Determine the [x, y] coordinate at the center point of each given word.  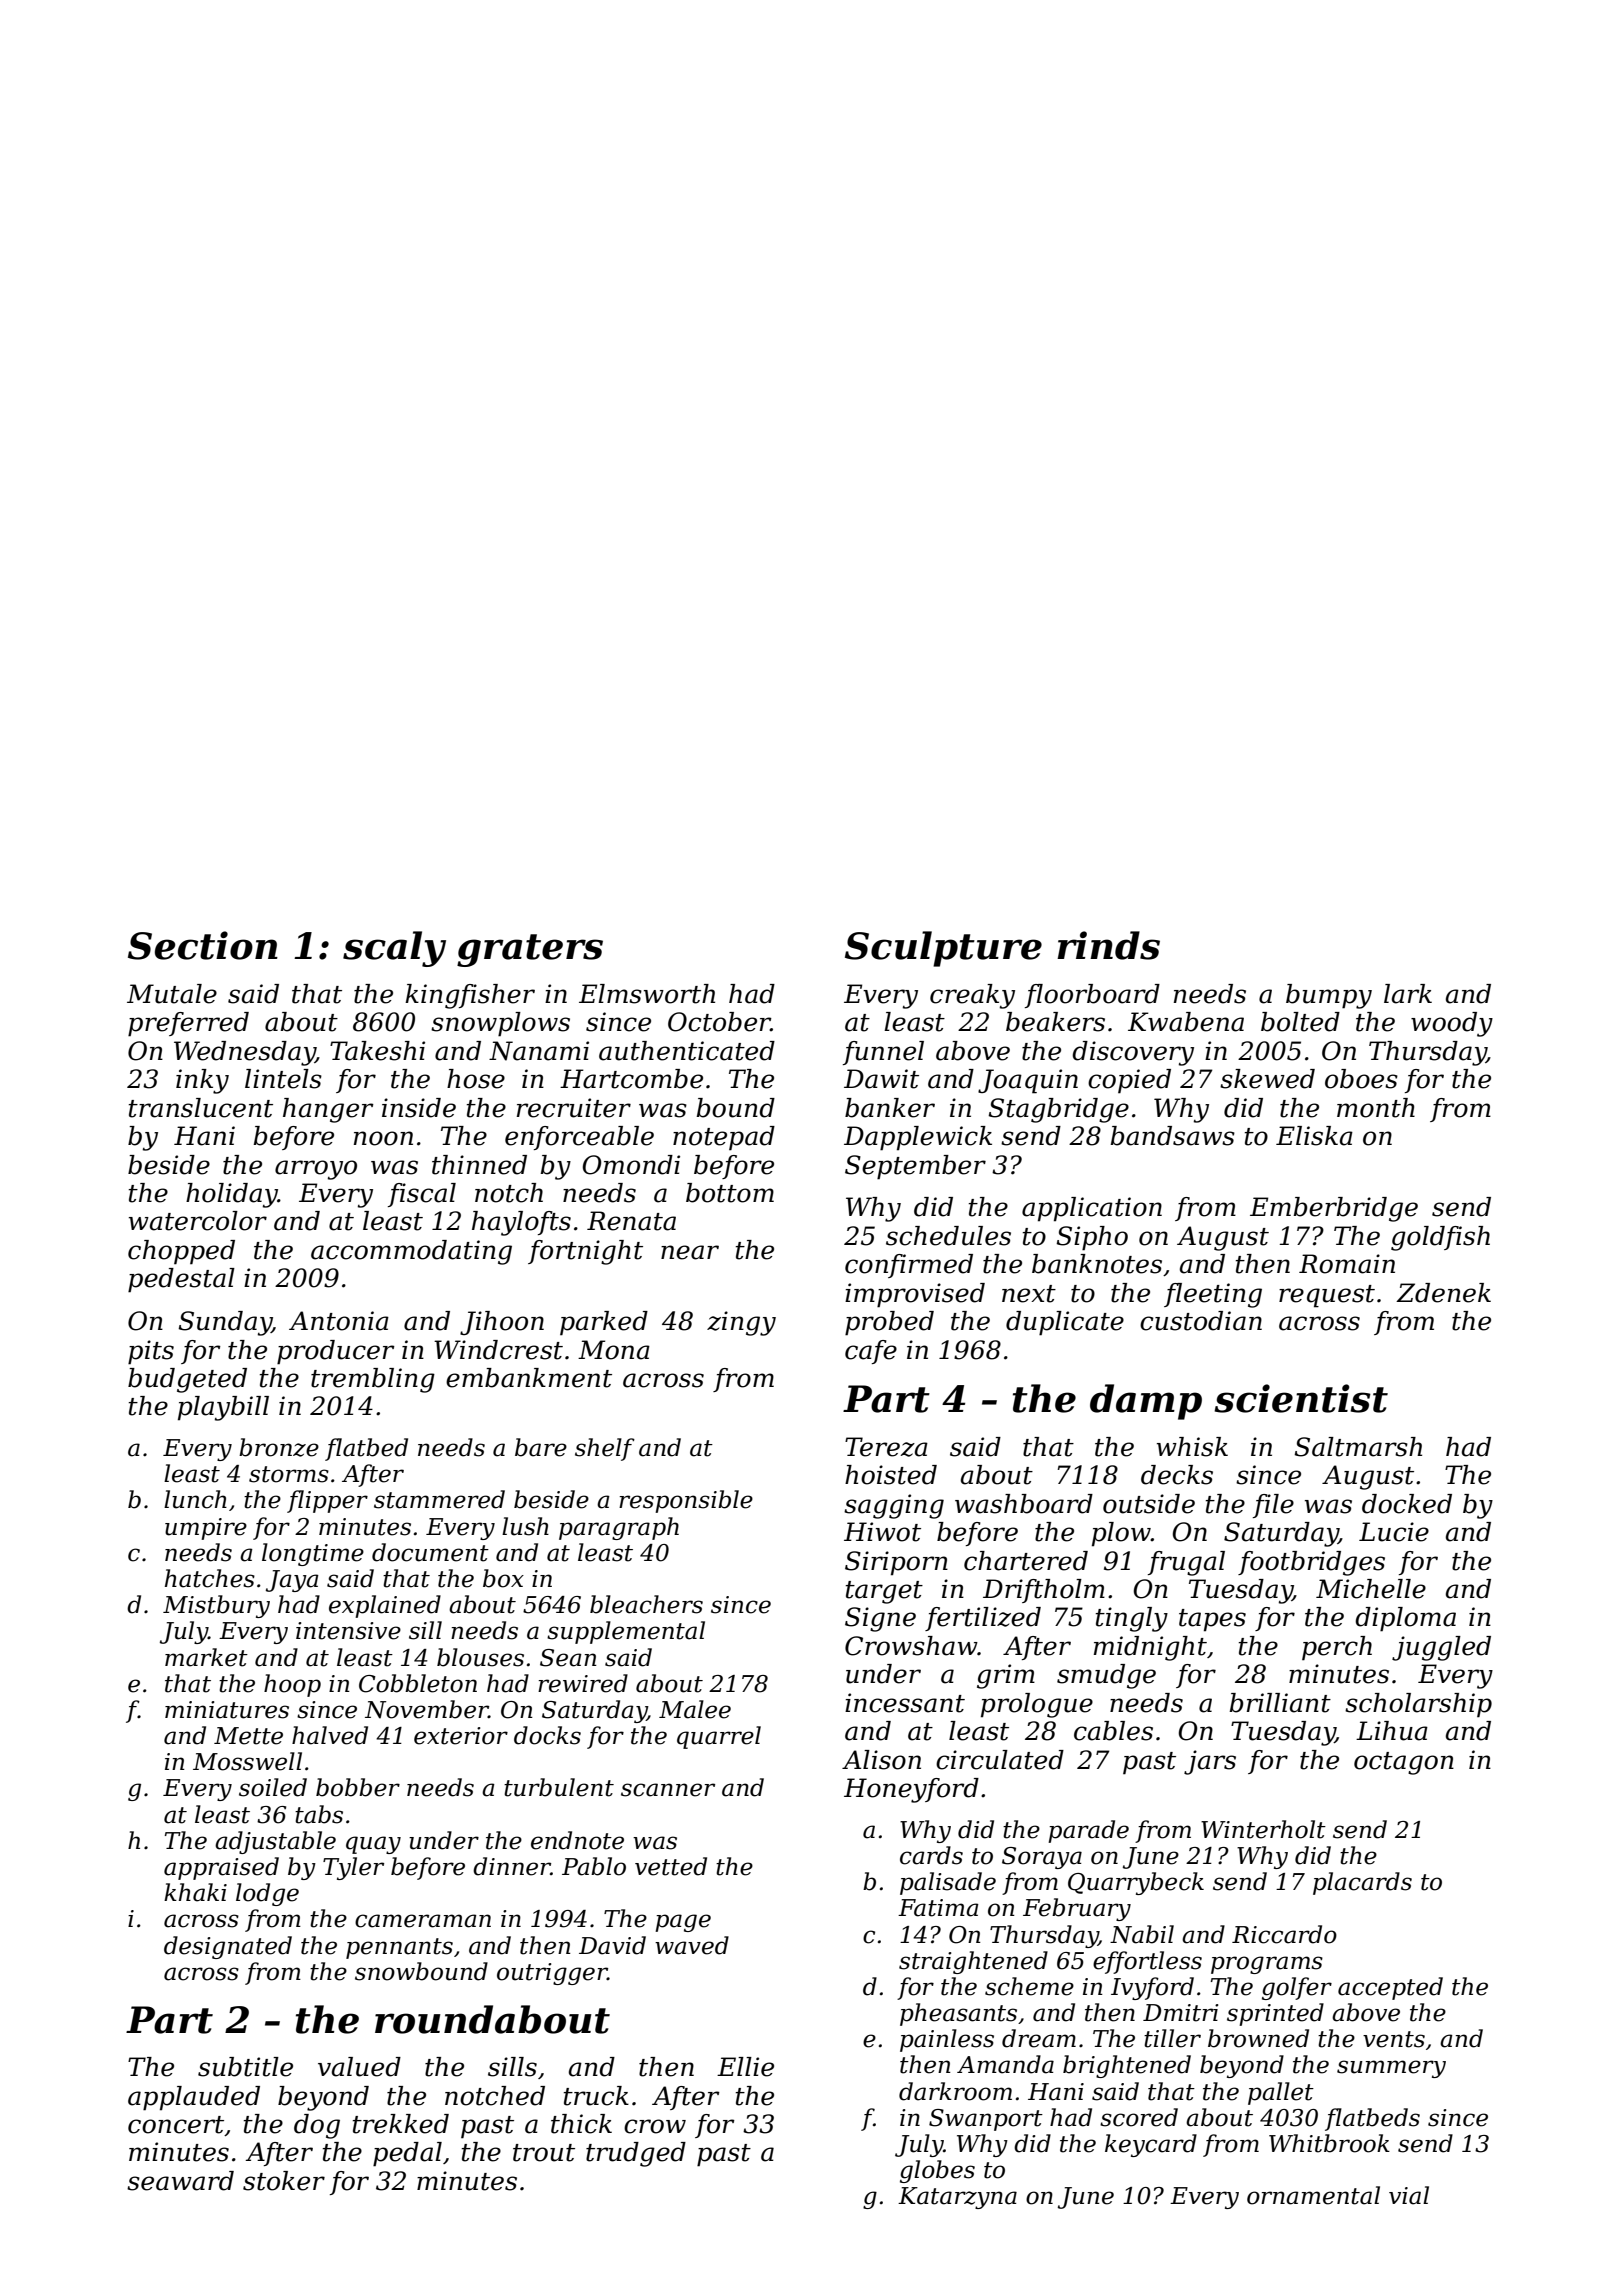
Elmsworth [647, 994]
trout [544, 2153]
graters [530, 950]
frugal [1186, 1563]
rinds [1108, 945]
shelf [605, 1449]
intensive [348, 1631]
